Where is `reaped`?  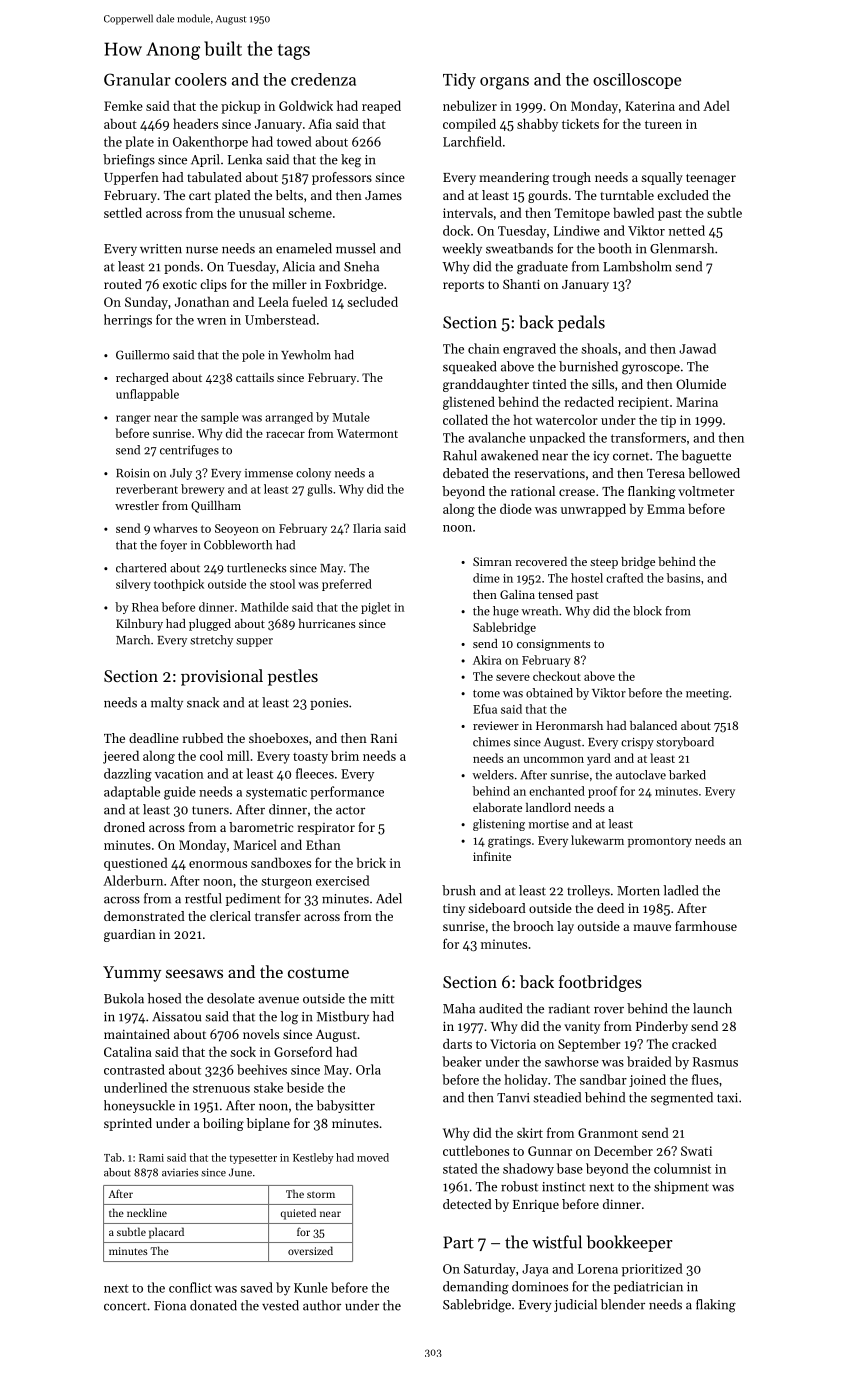 reaped is located at coordinates (381, 107).
